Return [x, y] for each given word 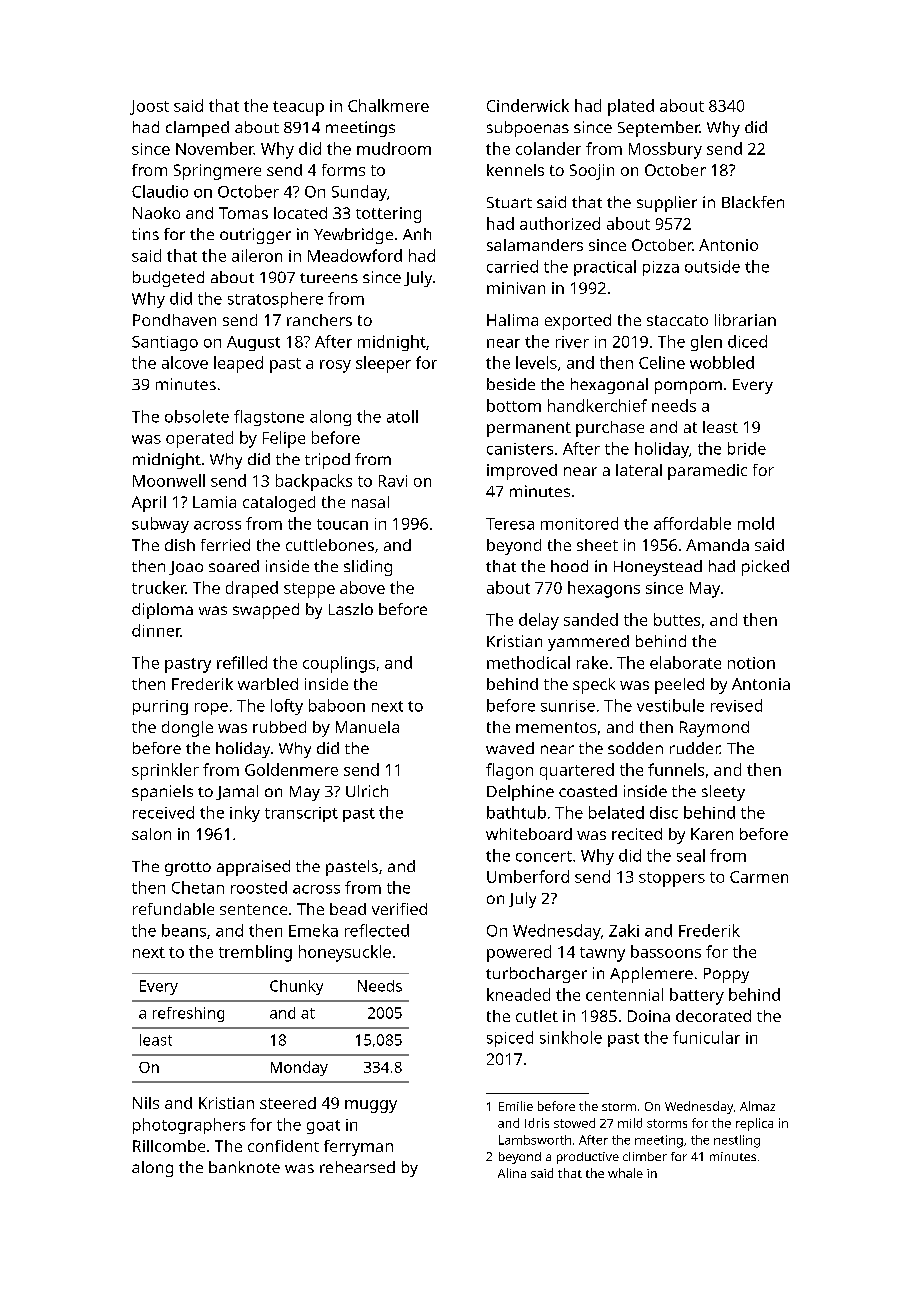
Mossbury [665, 150]
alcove [185, 362]
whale [625, 1173]
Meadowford [355, 255]
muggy [371, 1106]
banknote [244, 1167]
